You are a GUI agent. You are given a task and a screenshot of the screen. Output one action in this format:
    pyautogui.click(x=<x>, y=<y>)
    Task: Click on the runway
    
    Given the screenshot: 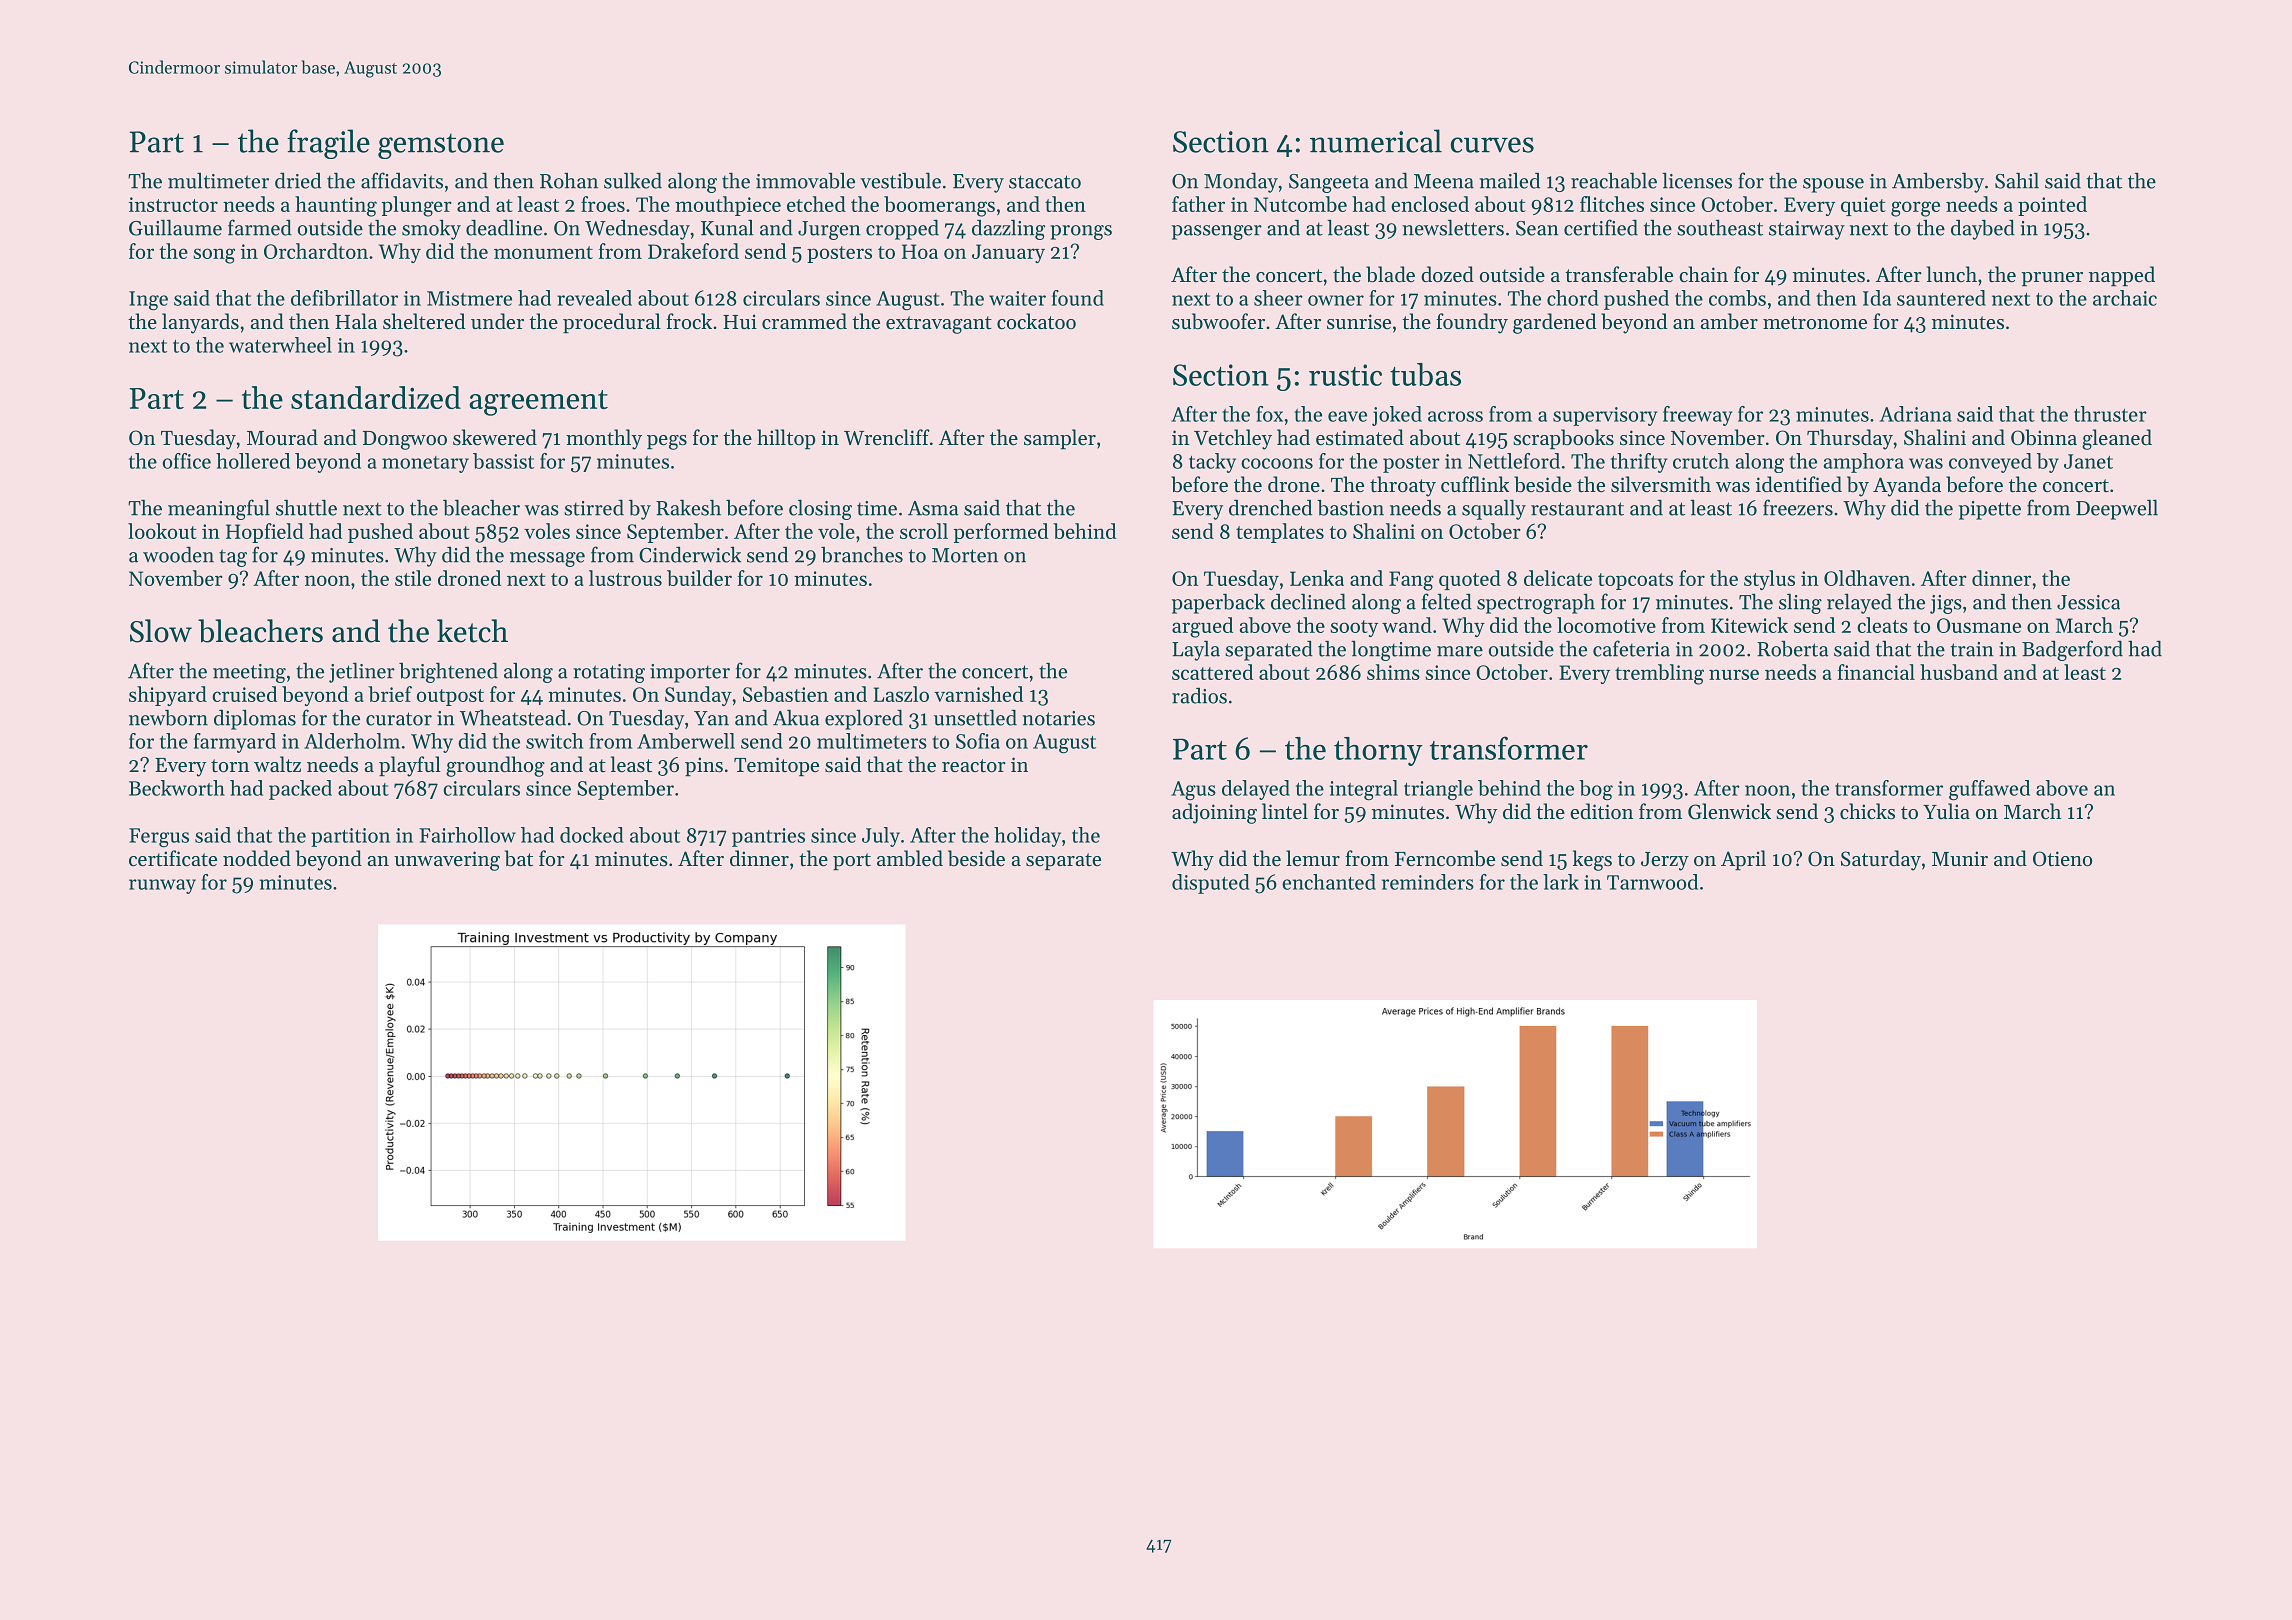 What is the action you would take?
    pyautogui.click(x=162, y=886)
